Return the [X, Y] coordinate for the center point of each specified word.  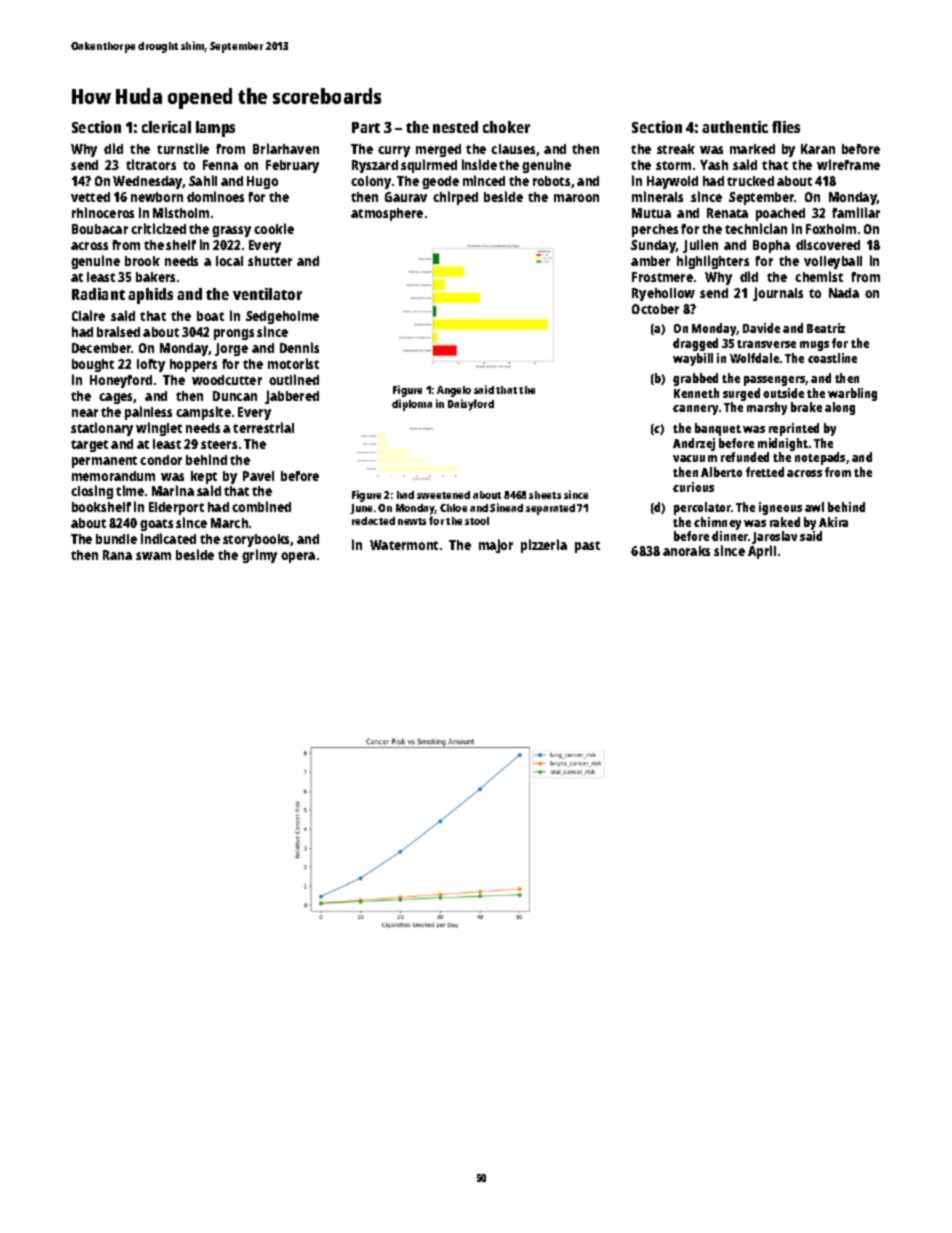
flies [786, 127]
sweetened [443, 495]
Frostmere [662, 277]
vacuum [695, 458]
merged [438, 150]
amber [650, 261]
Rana [117, 555]
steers [219, 444]
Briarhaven [286, 148]
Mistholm [181, 212]
